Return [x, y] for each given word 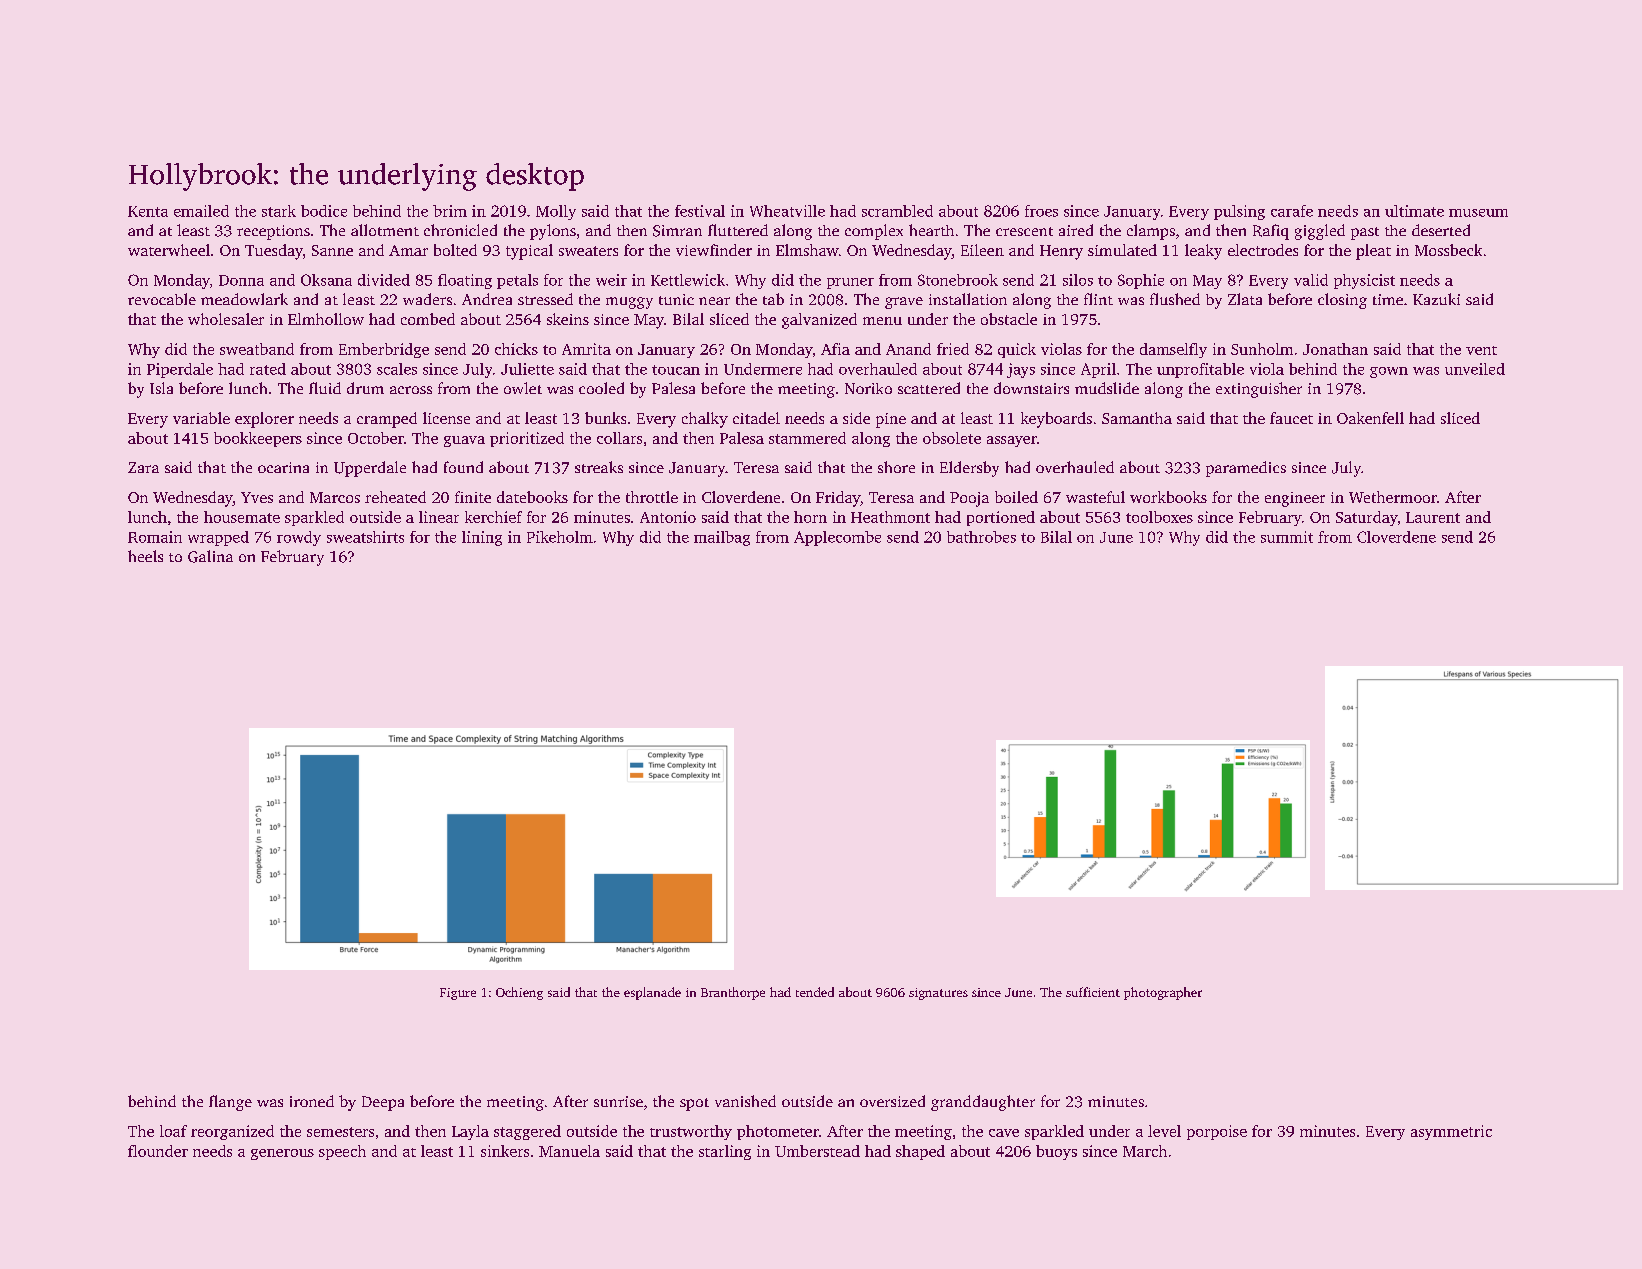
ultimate [1414, 211]
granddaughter [983, 1103]
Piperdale [180, 370]
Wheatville [787, 211]
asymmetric [1451, 1132]
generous [282, 1154]
